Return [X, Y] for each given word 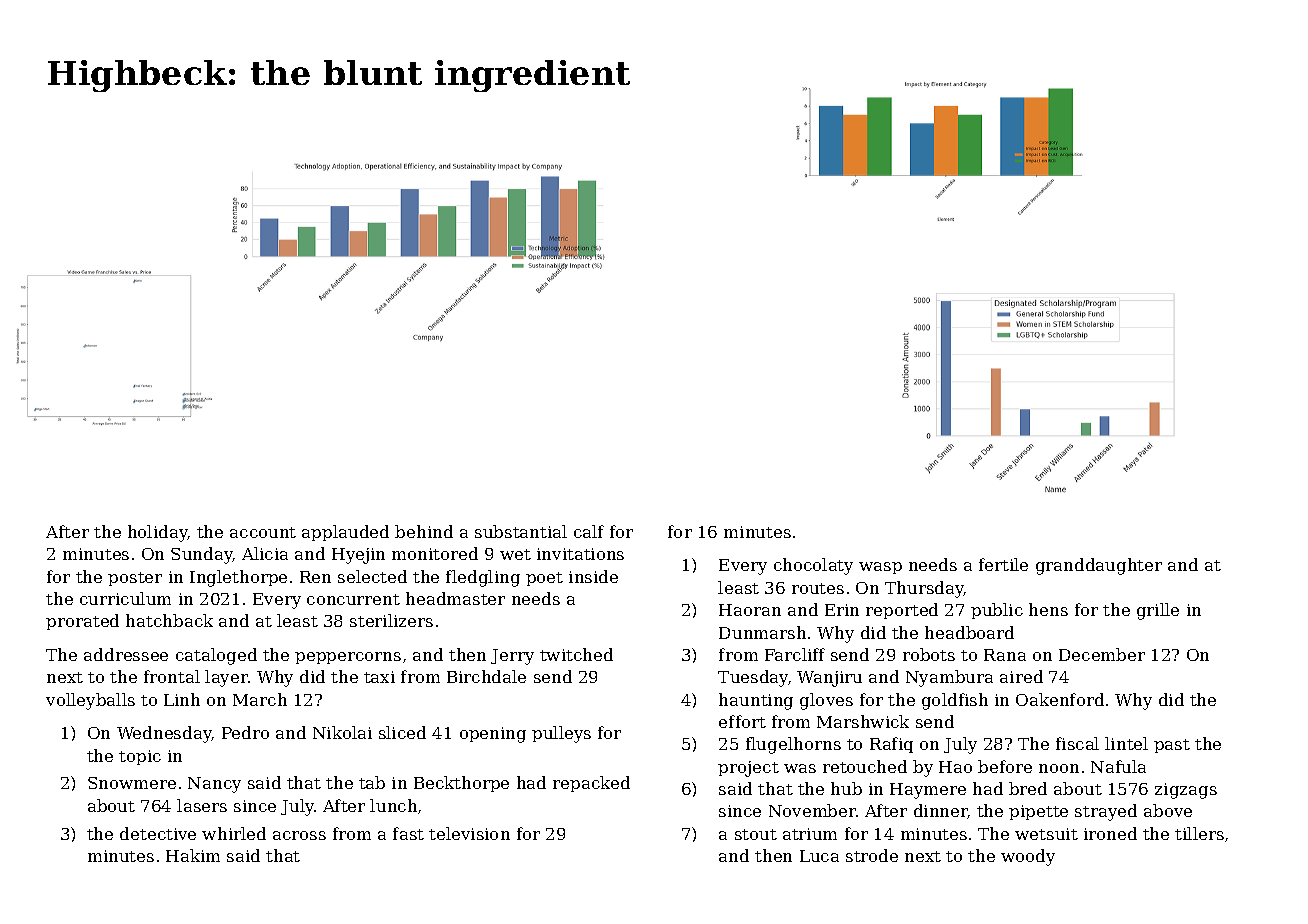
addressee [126, 654]
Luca [819, 856]
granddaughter [1099, 566]
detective [158, 833]
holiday [158, 533]
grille [1158, 611]
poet [544, 579]
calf [589, 531]
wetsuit [1046, 834]
